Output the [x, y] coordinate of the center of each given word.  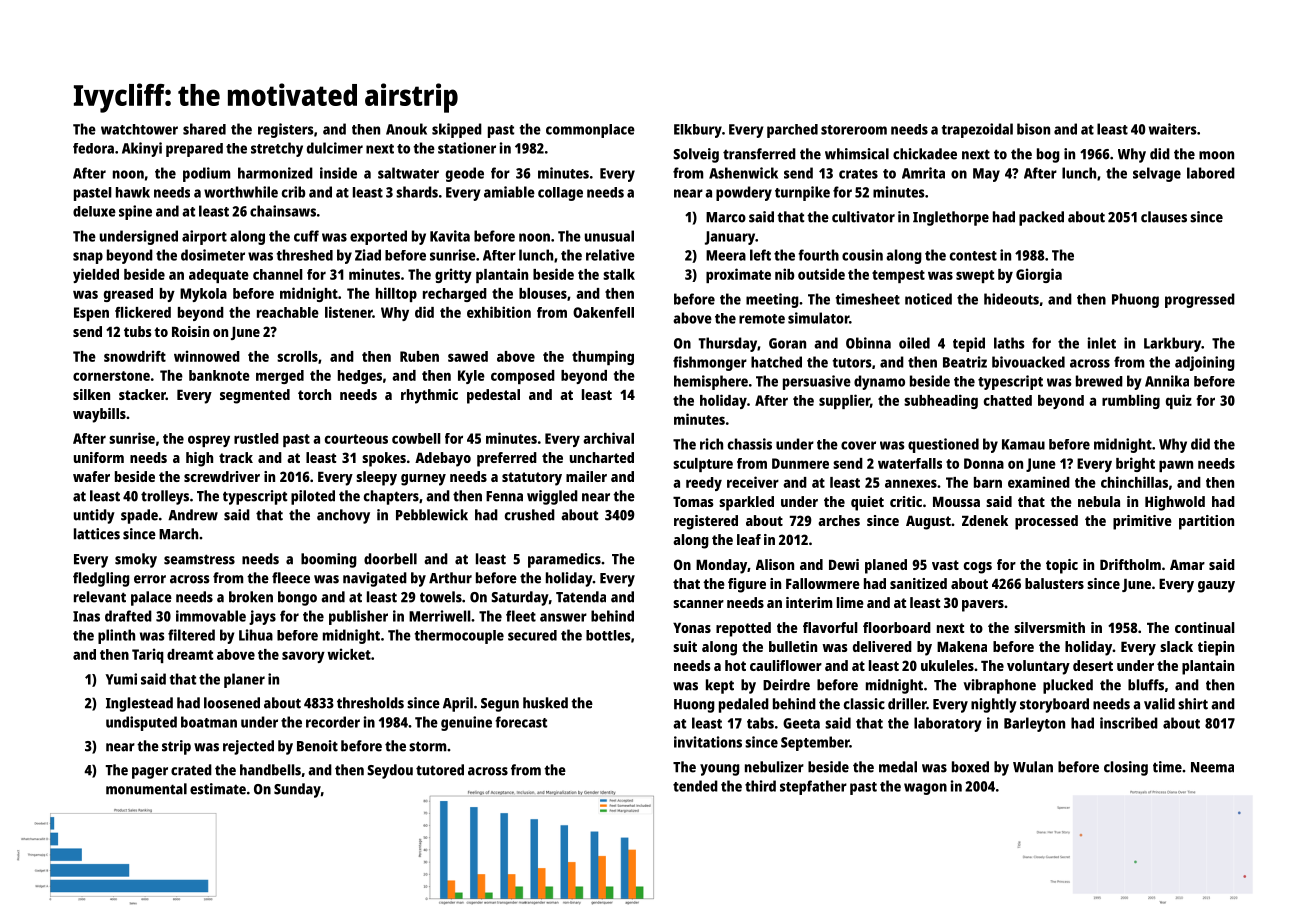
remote [762, 319]
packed [1041, 218]
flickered [143, 312]
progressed [1200, 300]
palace [151, 598]
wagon [925, 789]
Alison [775, 564]
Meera [726, 255]
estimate [218, 789]
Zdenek [985, 520]
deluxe [94, 211]
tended [695, 786]
